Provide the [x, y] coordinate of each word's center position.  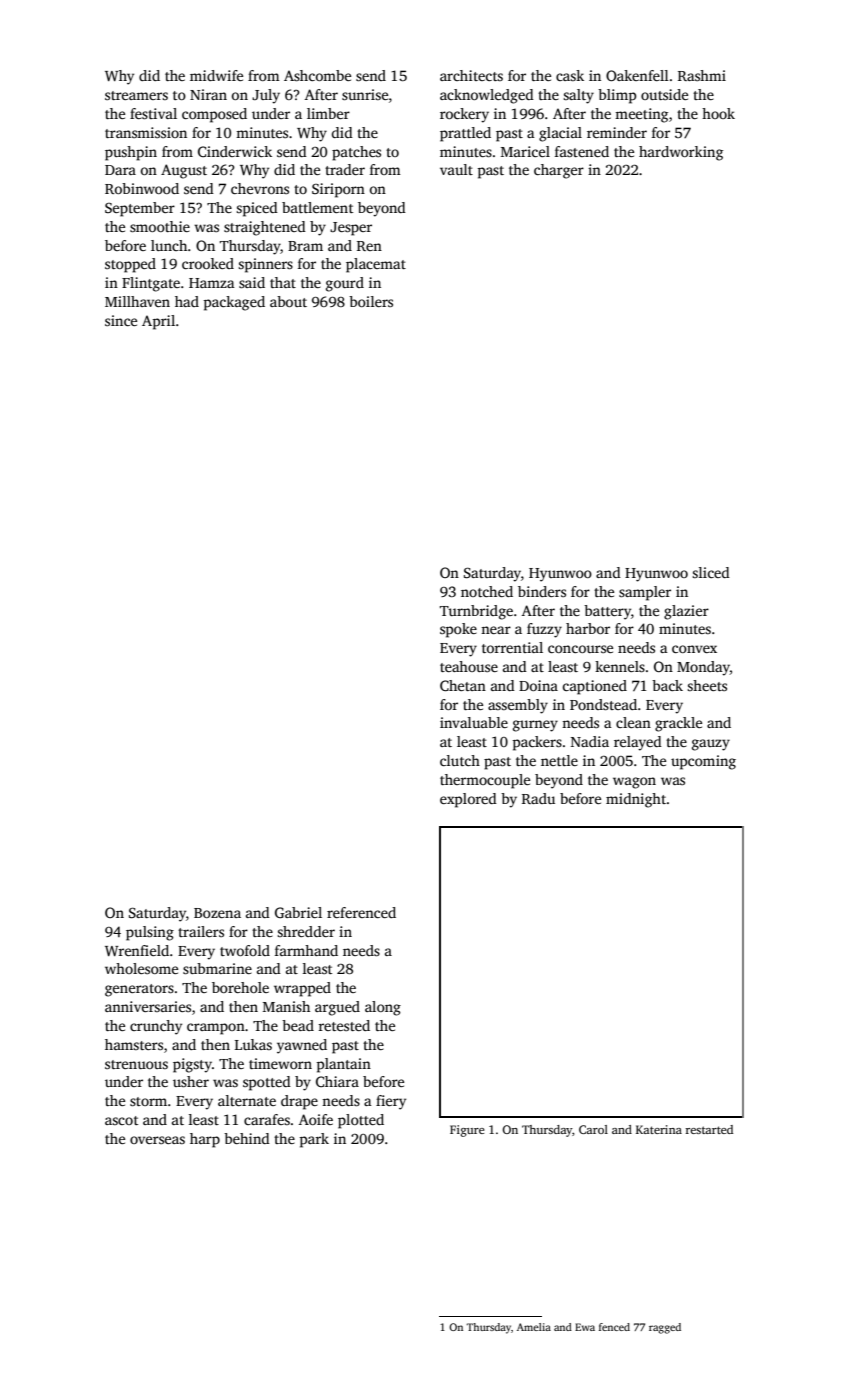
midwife [216, 75]
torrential [512, 647]
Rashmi [702, 75]
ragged [665, 1328]
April [158, 322]
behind [247, 1138]
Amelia [534, 1327]
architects [471, 75]
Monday [703, 668]
